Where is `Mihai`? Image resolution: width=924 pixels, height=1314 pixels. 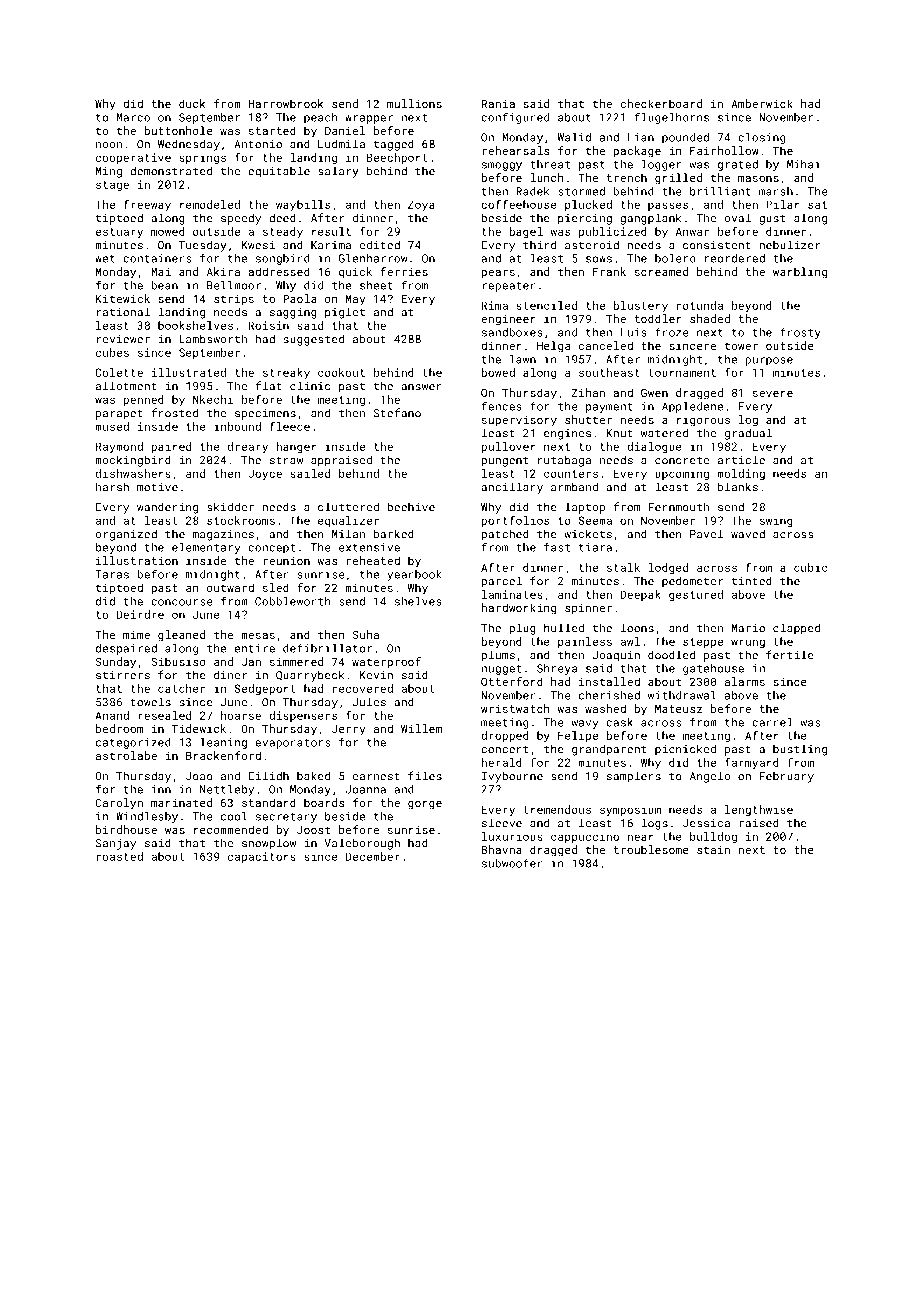 Mihai is located at coordinates (804, 164).
